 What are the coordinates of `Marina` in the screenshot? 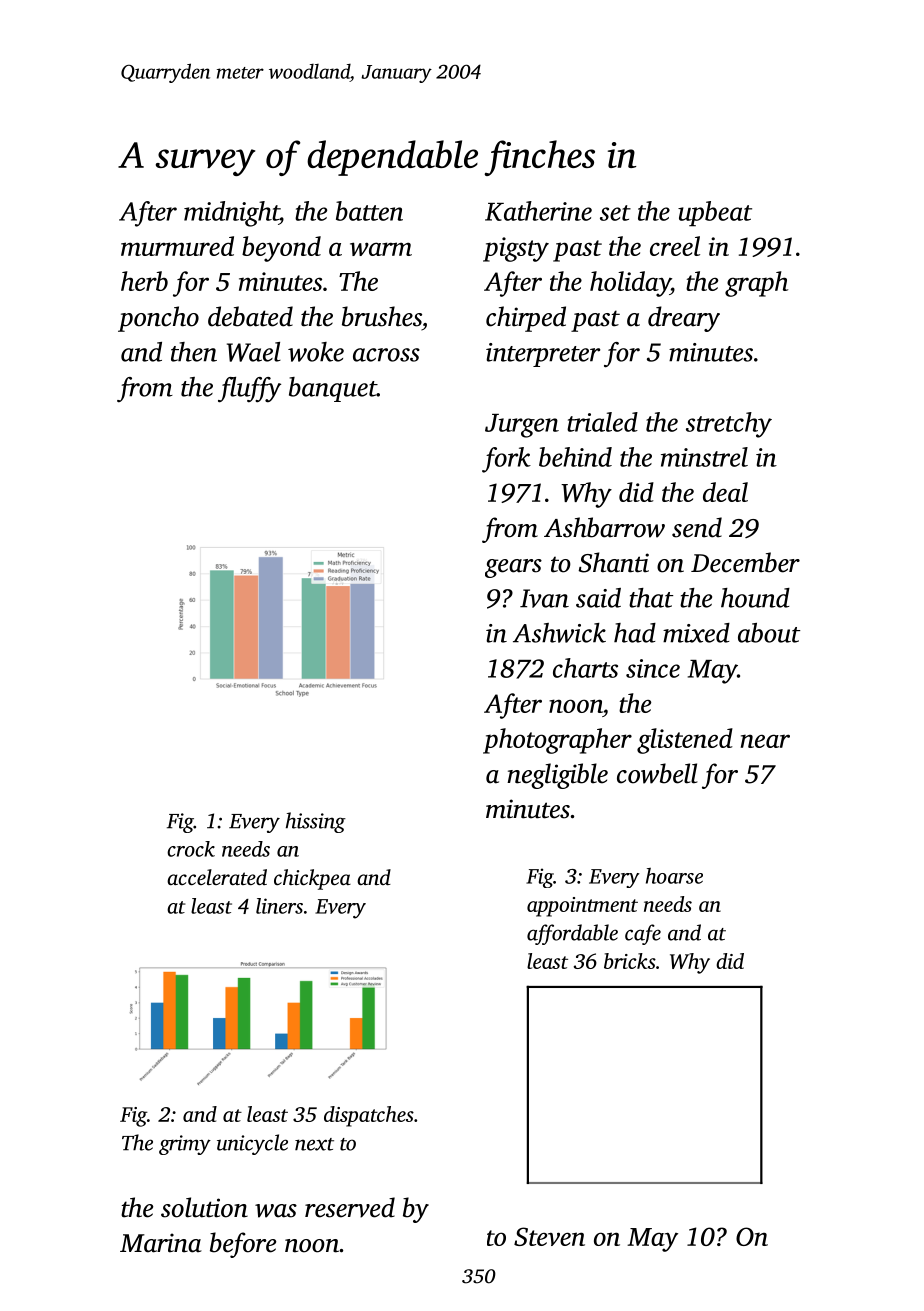 It's located at (161, 1243).
